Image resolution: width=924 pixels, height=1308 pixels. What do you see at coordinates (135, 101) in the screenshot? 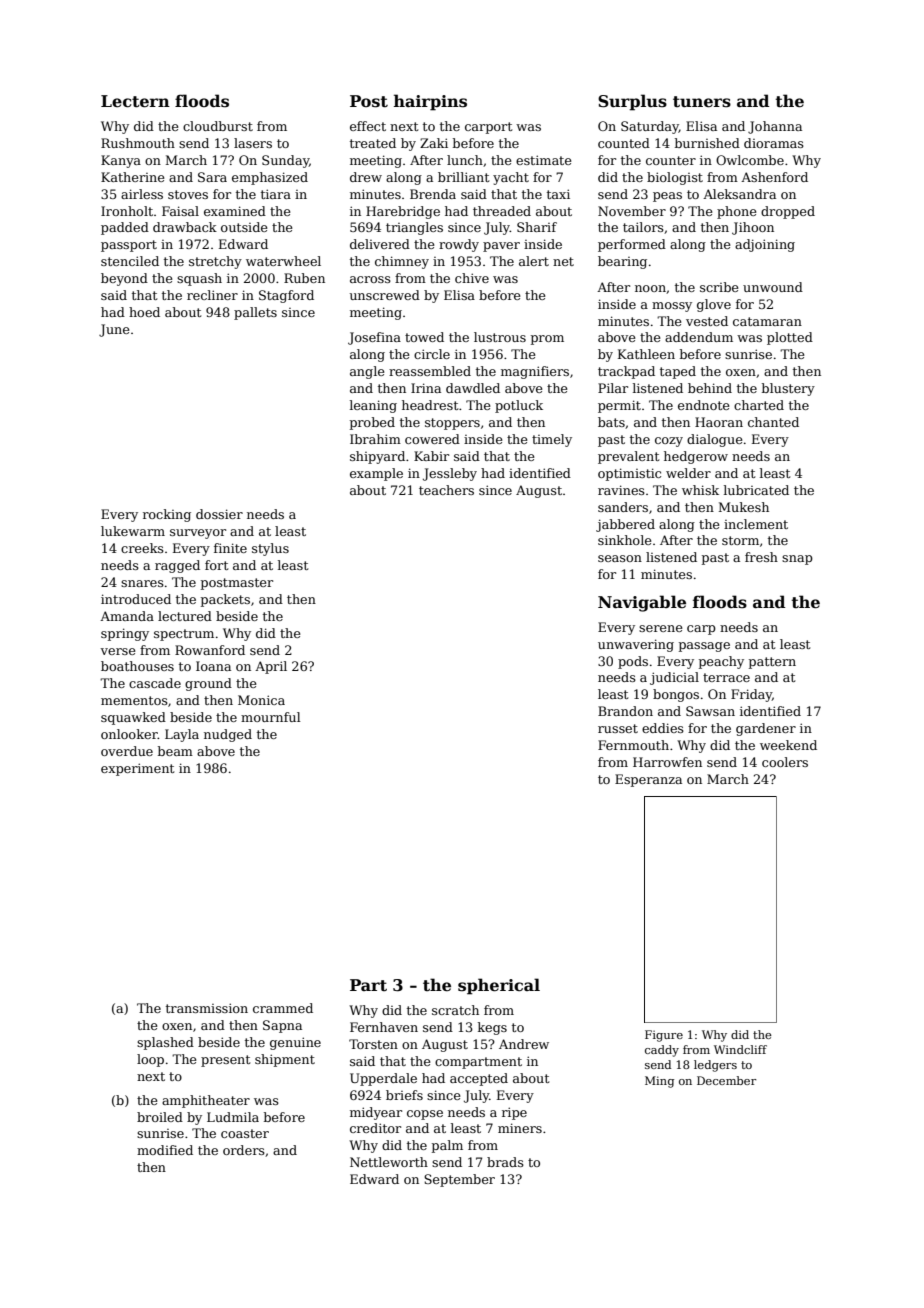
I see `Lectern` at bounding box center [135, 101].
